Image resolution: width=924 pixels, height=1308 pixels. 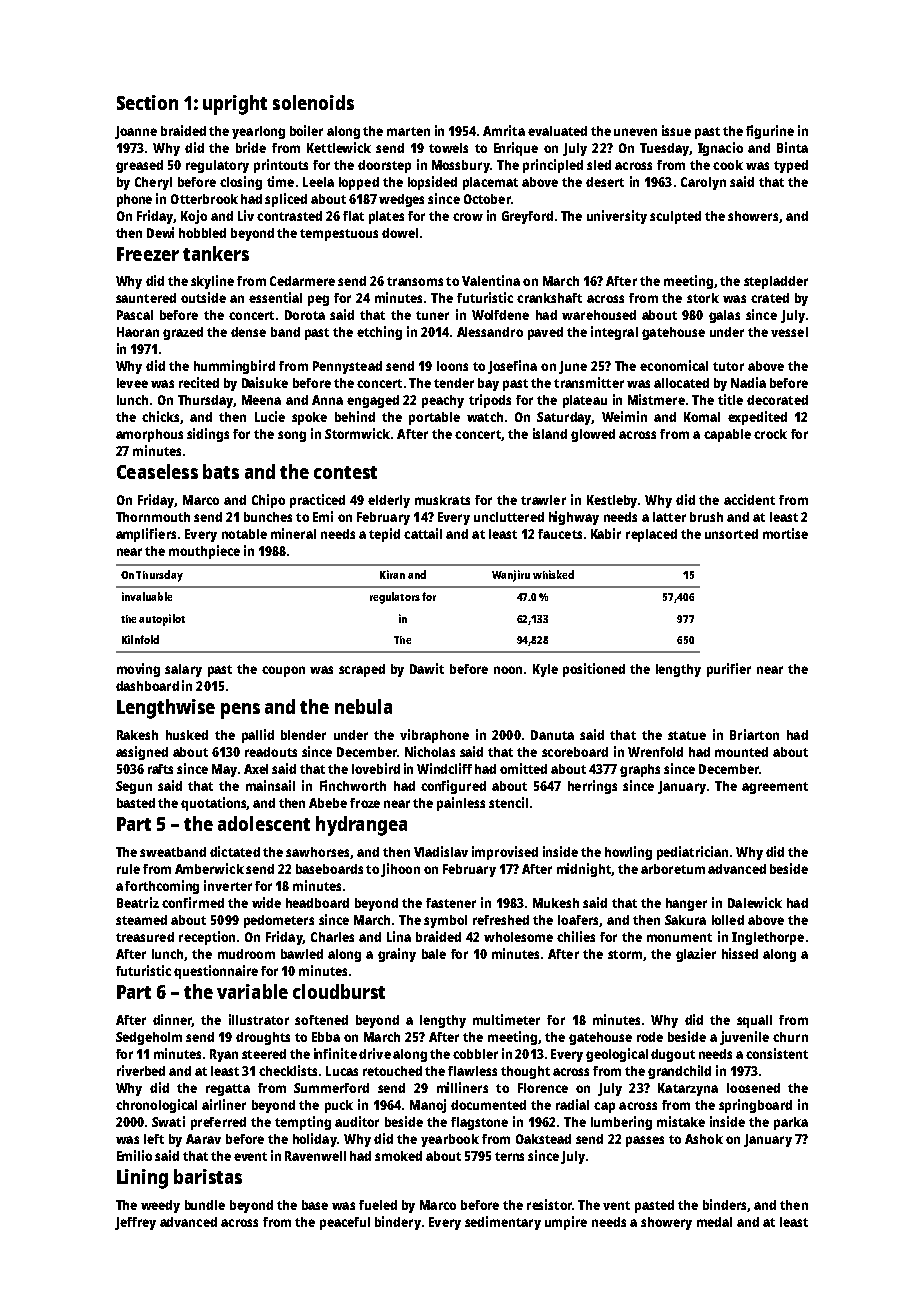 I want to click on Haoran, so click(x=138, y=332).
